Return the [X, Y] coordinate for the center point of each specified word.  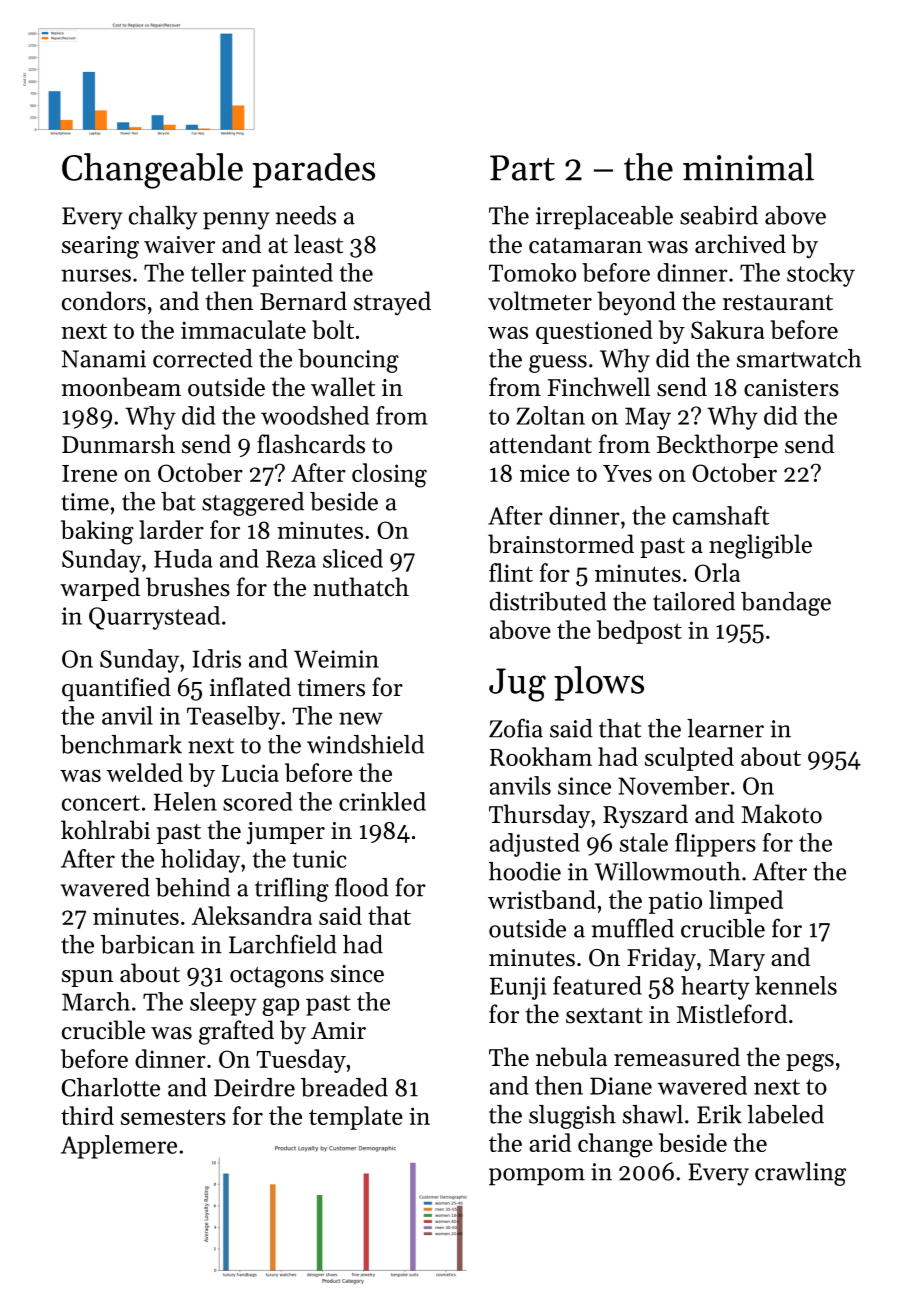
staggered [253, 504]
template [356, 1118]
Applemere [119, 1147]
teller [218, 272]
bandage [786, 604]
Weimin [336, 659]
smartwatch [799, 358]
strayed [392, 303]
